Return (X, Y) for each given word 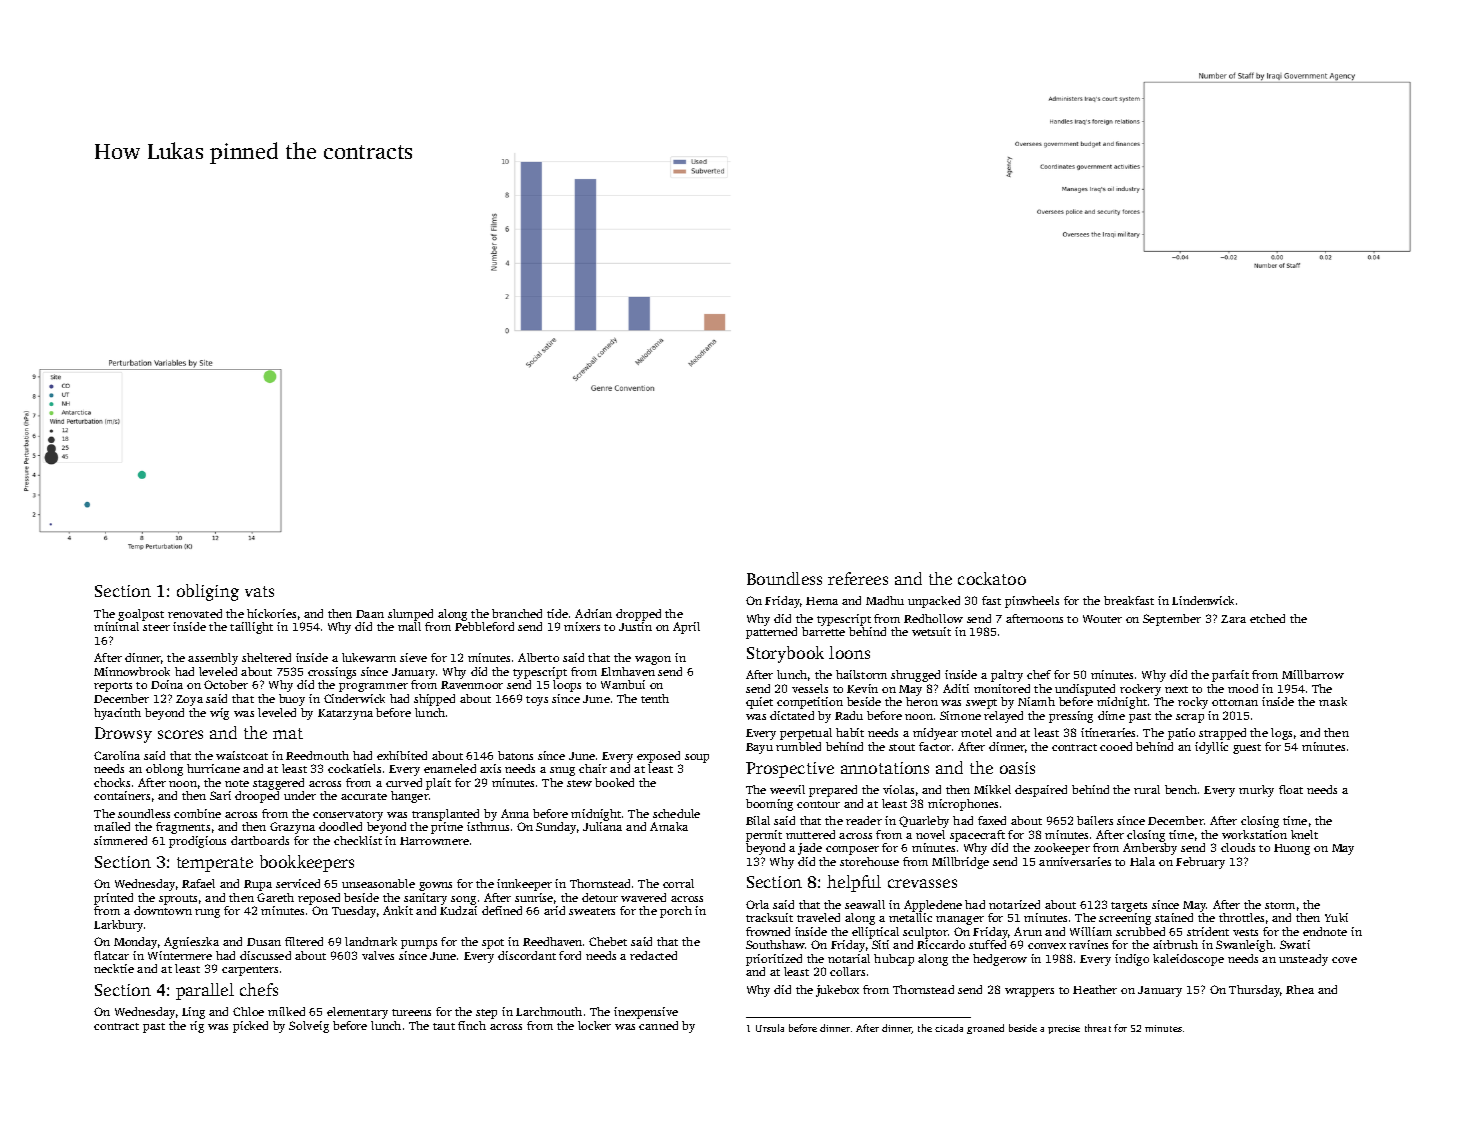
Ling (193, 1013)
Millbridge (960, 863)
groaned (985, 1029)
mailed (112, 826)
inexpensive (646, 1013)
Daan (370, 614)
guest (1247, 749)
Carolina (117, 755)
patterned (771, 633)
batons (515, 755)
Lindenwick (1203, 600)
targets (1129, 907)
